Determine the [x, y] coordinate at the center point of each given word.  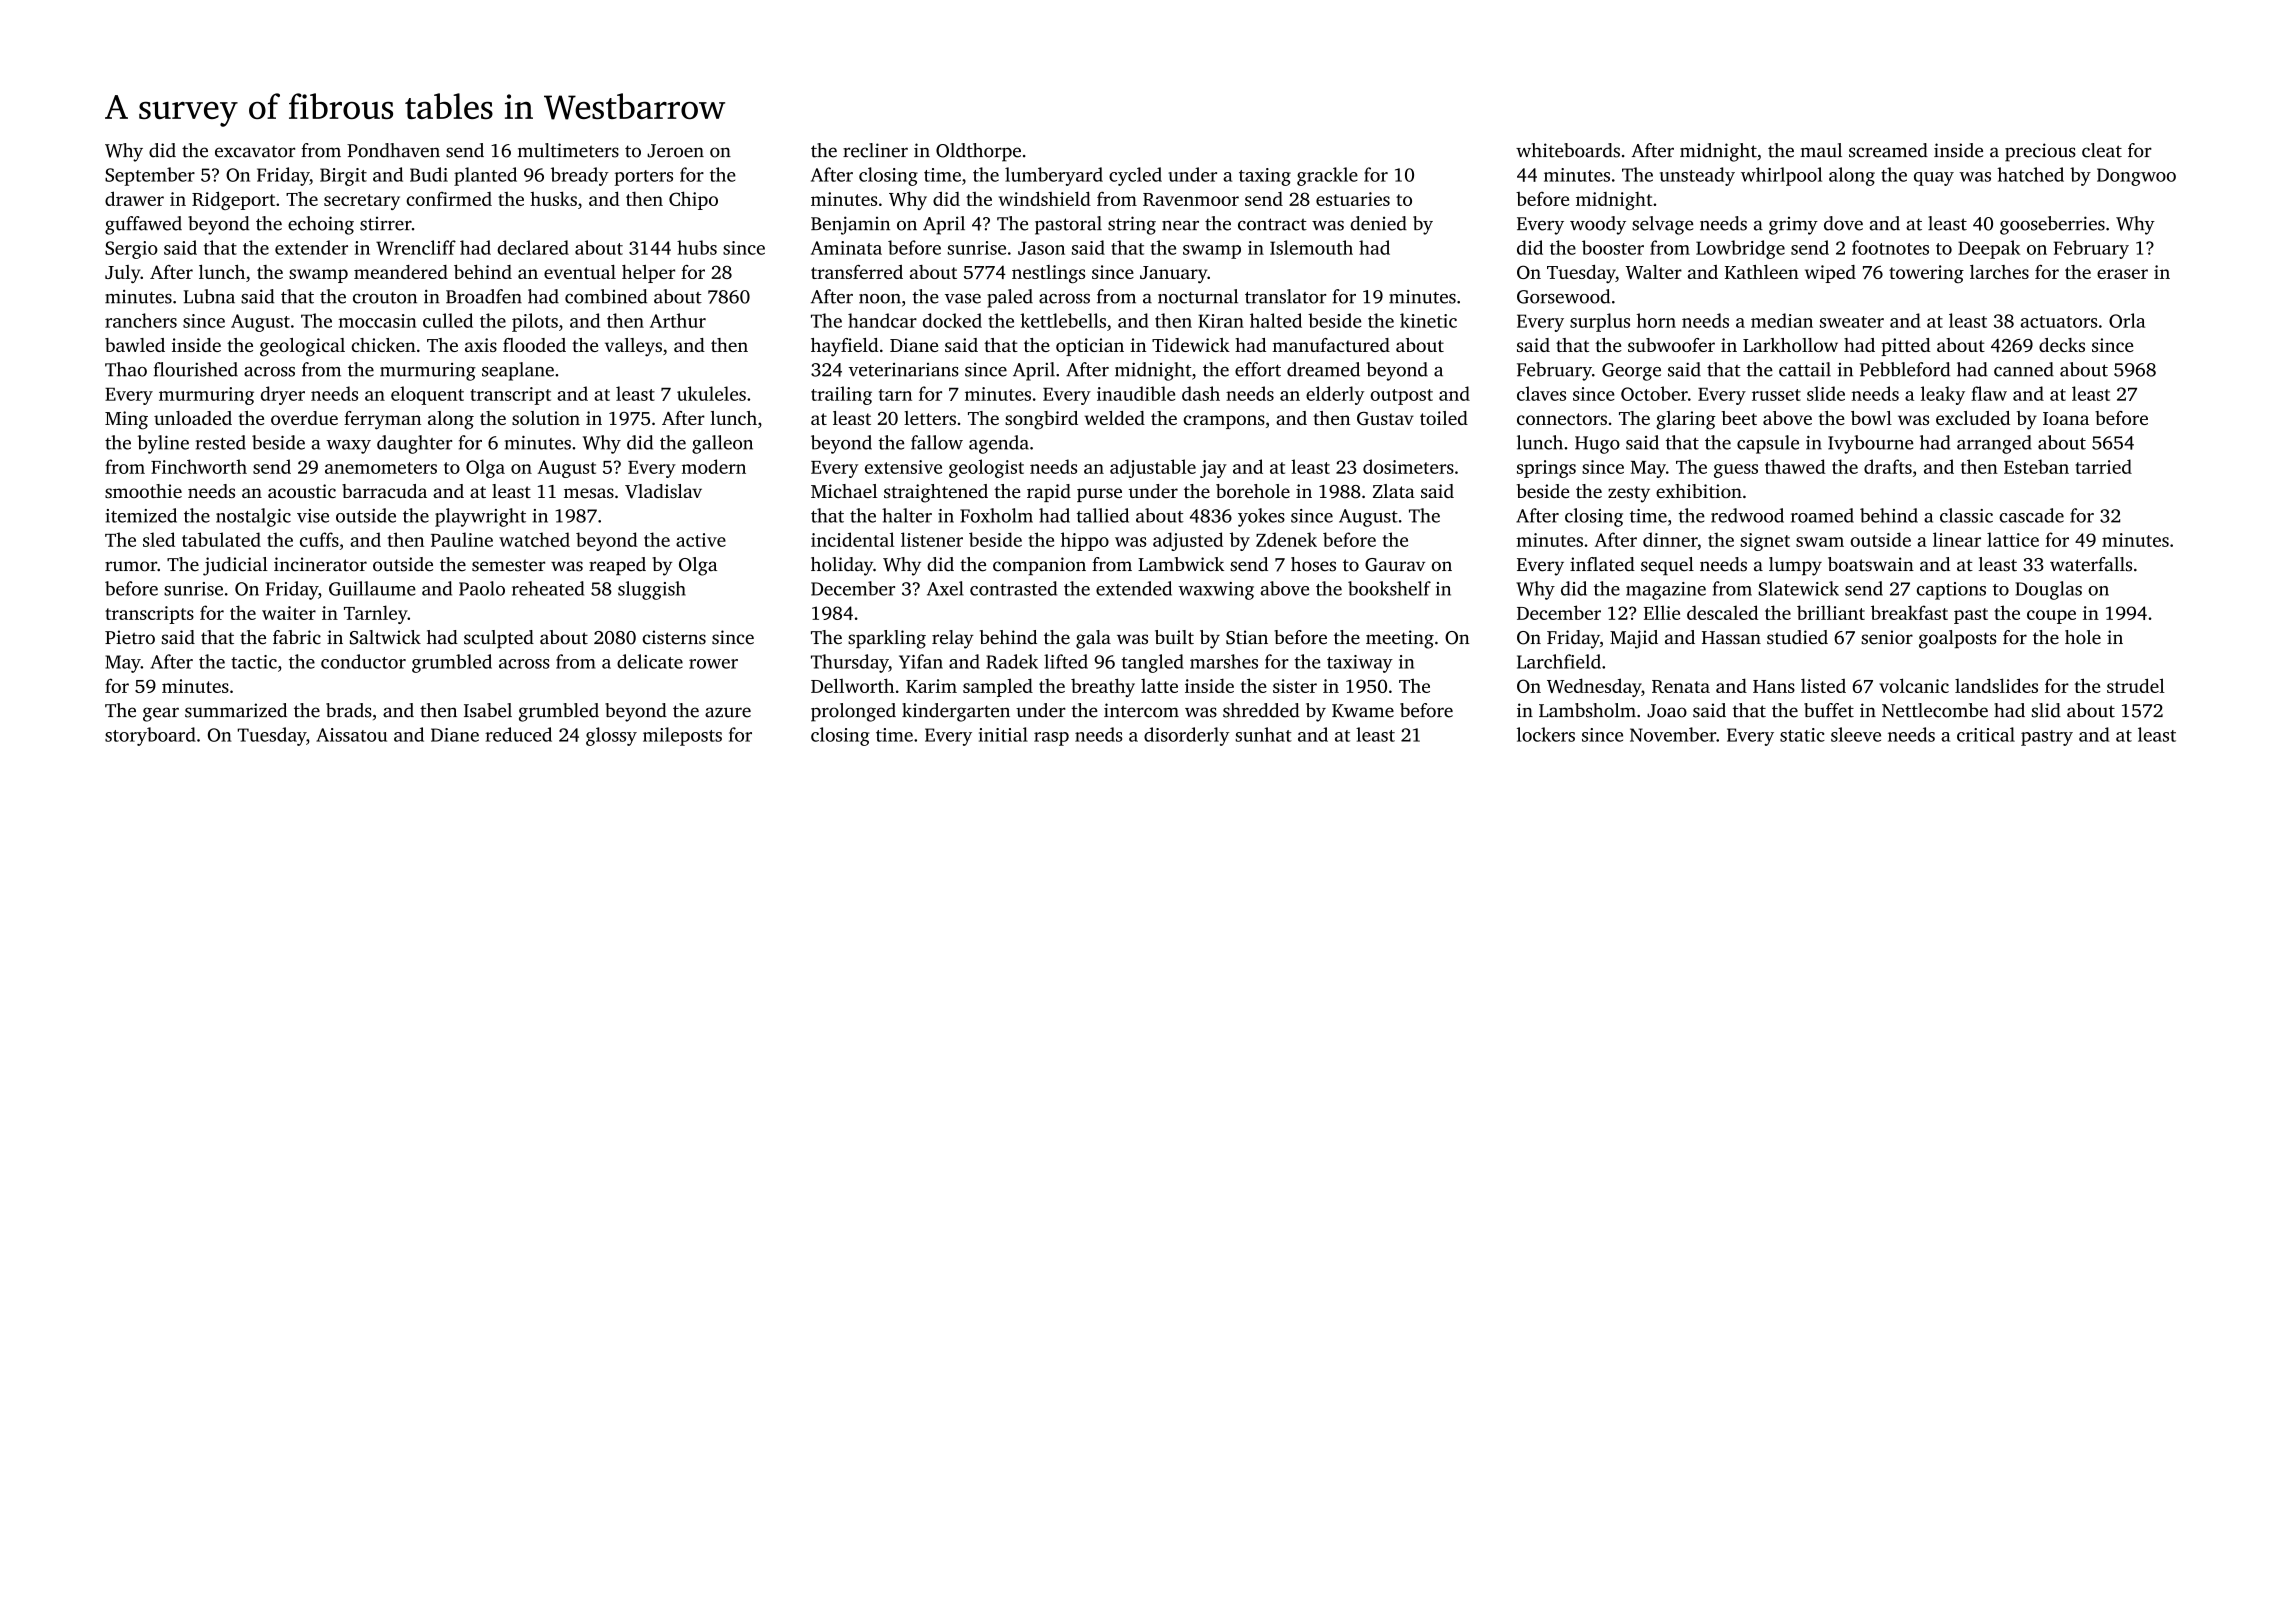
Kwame [1363, 711]
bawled [135, 345]
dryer [283, 395]
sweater [1852, 322]
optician [1090, 347]
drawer [134, 198]
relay [953, 639]
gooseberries [2052, 225]
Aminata [846, 248]
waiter [289, 613]
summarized [236, 710]
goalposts [1958, 639]
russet [1776, 395]
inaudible [1136, 393]
